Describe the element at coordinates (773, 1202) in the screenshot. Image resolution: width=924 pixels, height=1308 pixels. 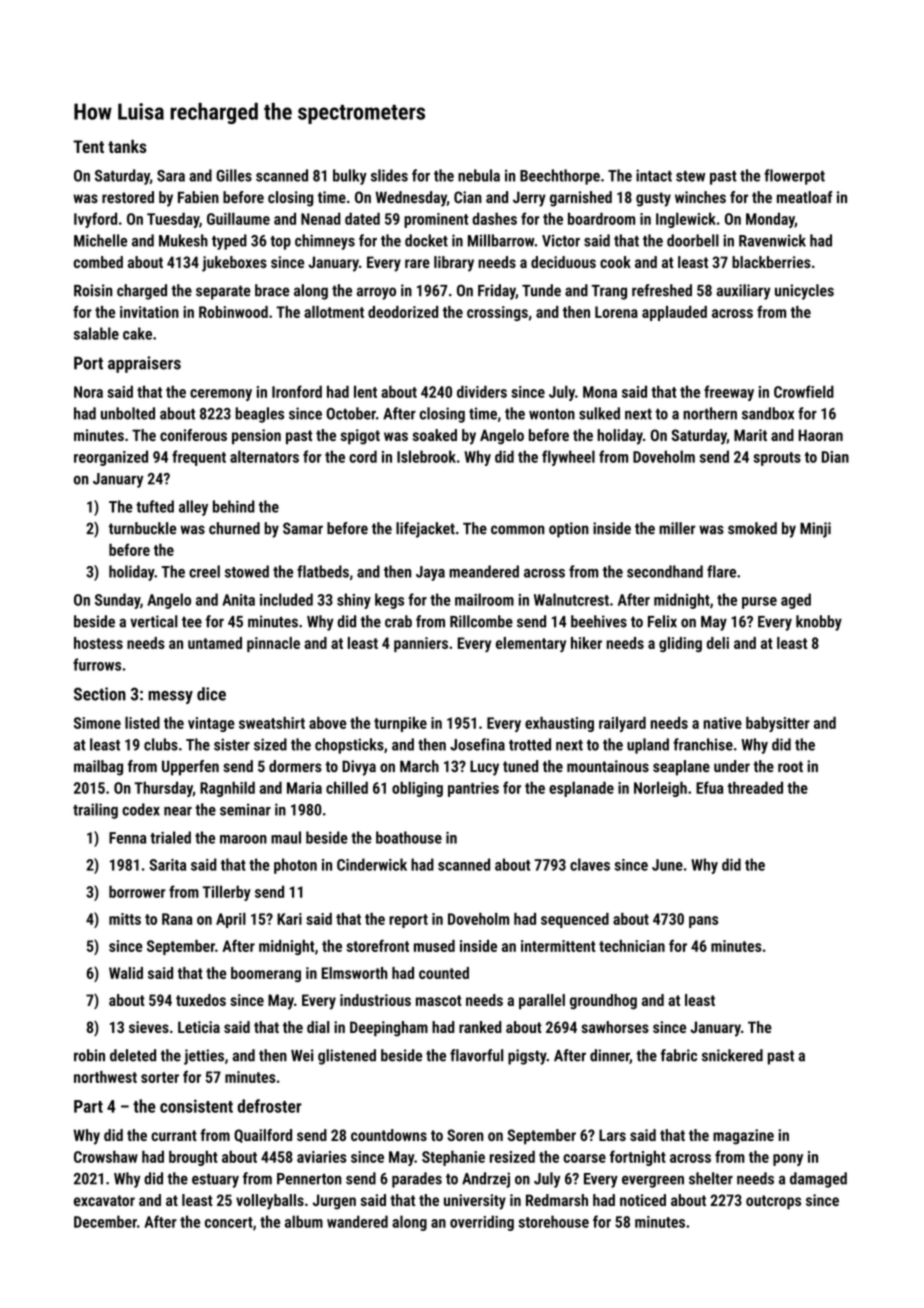
I see `outcrops` at that location.
